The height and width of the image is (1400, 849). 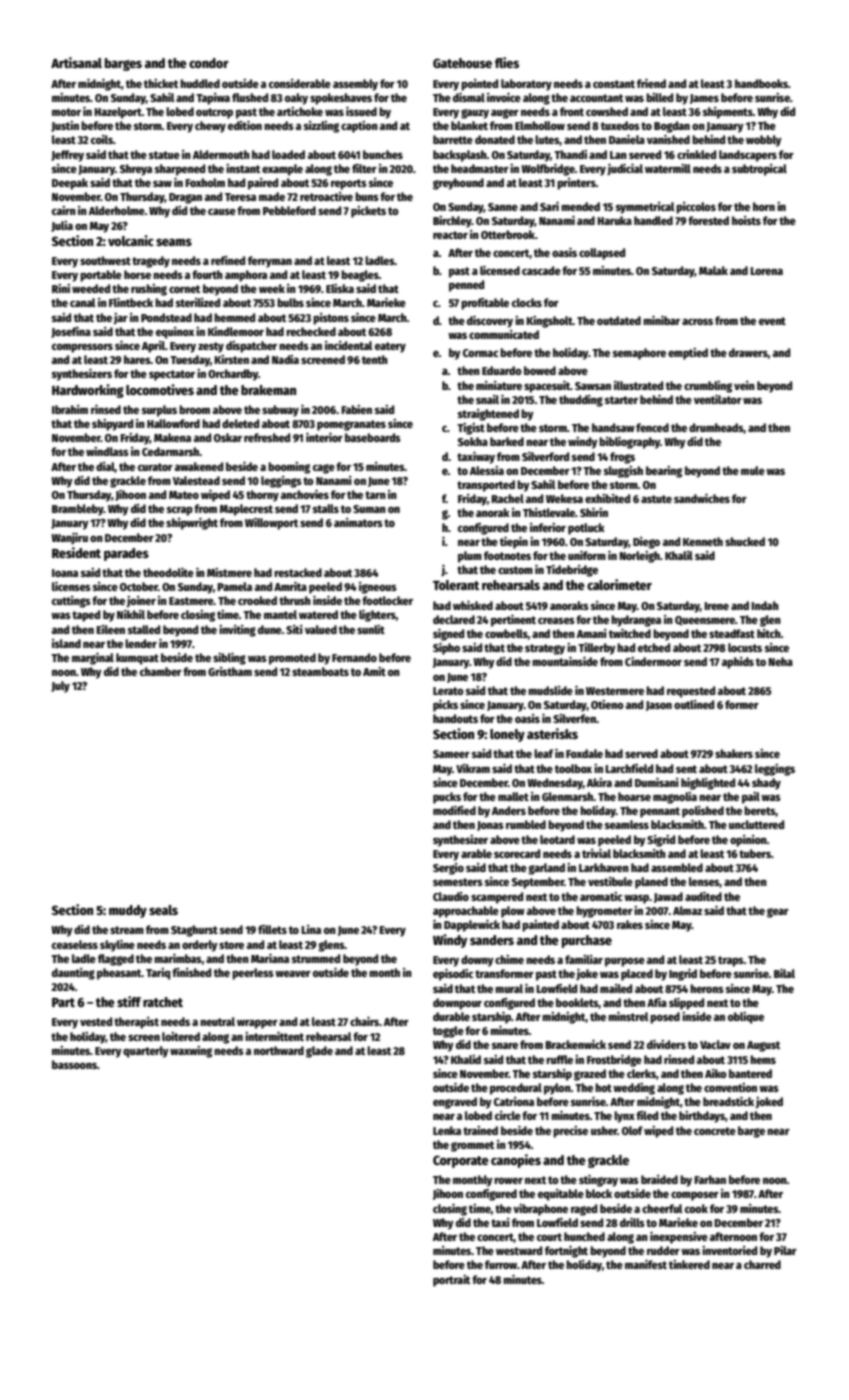 I want to click on Artisanal, so click(x=76, y=62).
